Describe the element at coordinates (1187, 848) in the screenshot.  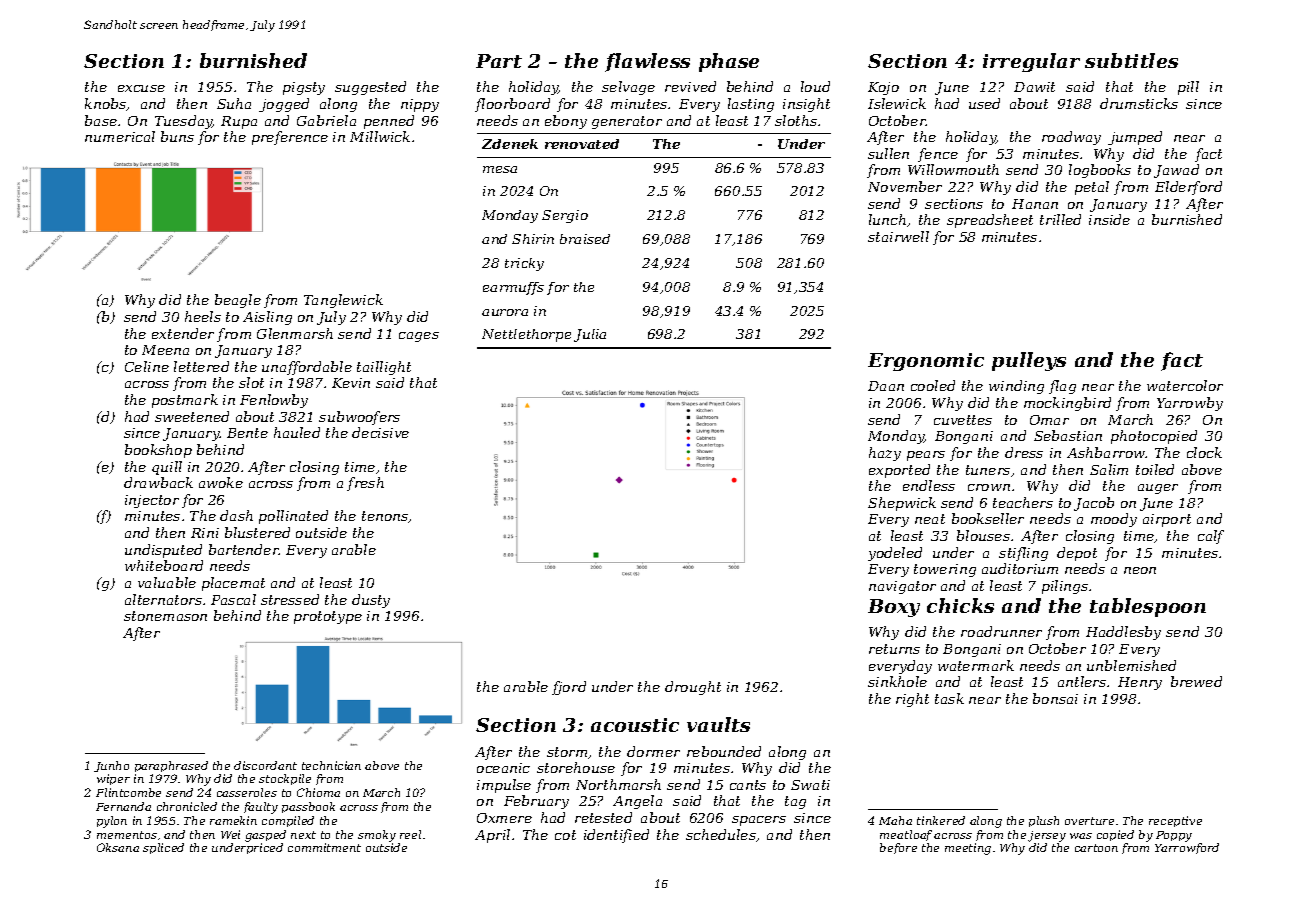
I see `Yarrowford` at that location.
